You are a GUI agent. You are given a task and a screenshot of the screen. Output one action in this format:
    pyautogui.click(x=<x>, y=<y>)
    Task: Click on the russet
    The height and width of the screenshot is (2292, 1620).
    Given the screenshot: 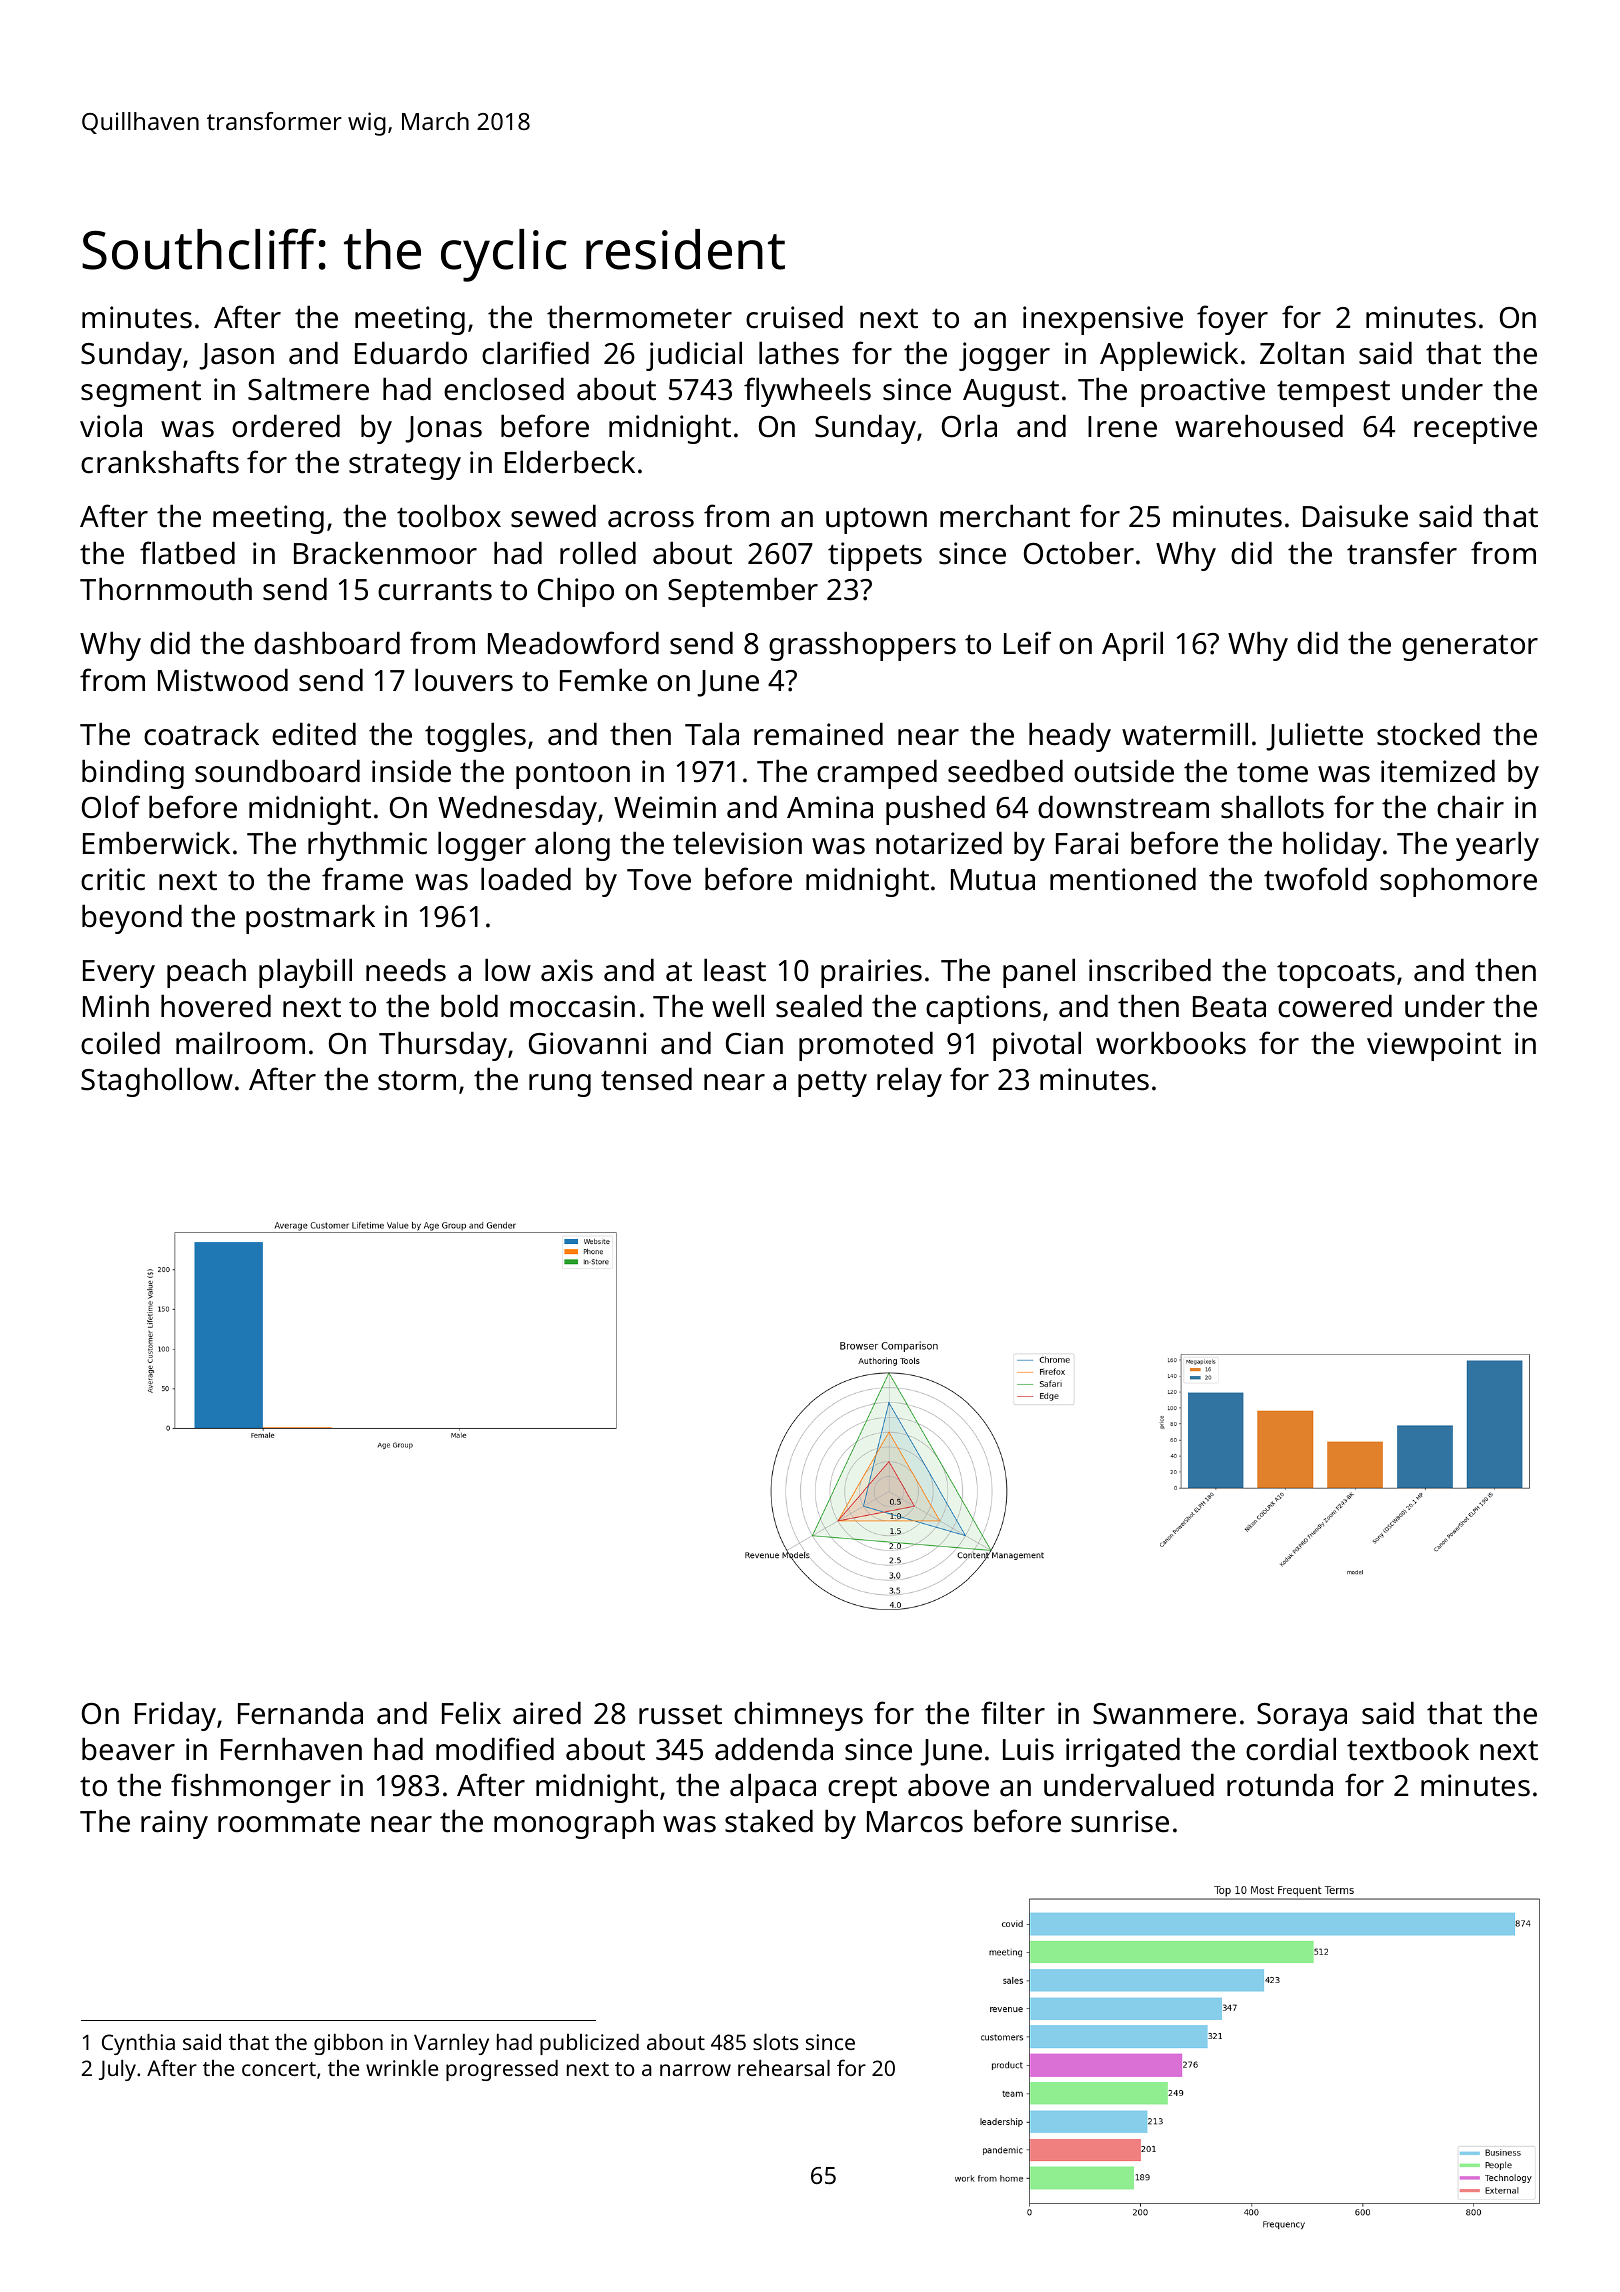 What is the action you would take?
    pyautogui.click(x=680, y=1714)
